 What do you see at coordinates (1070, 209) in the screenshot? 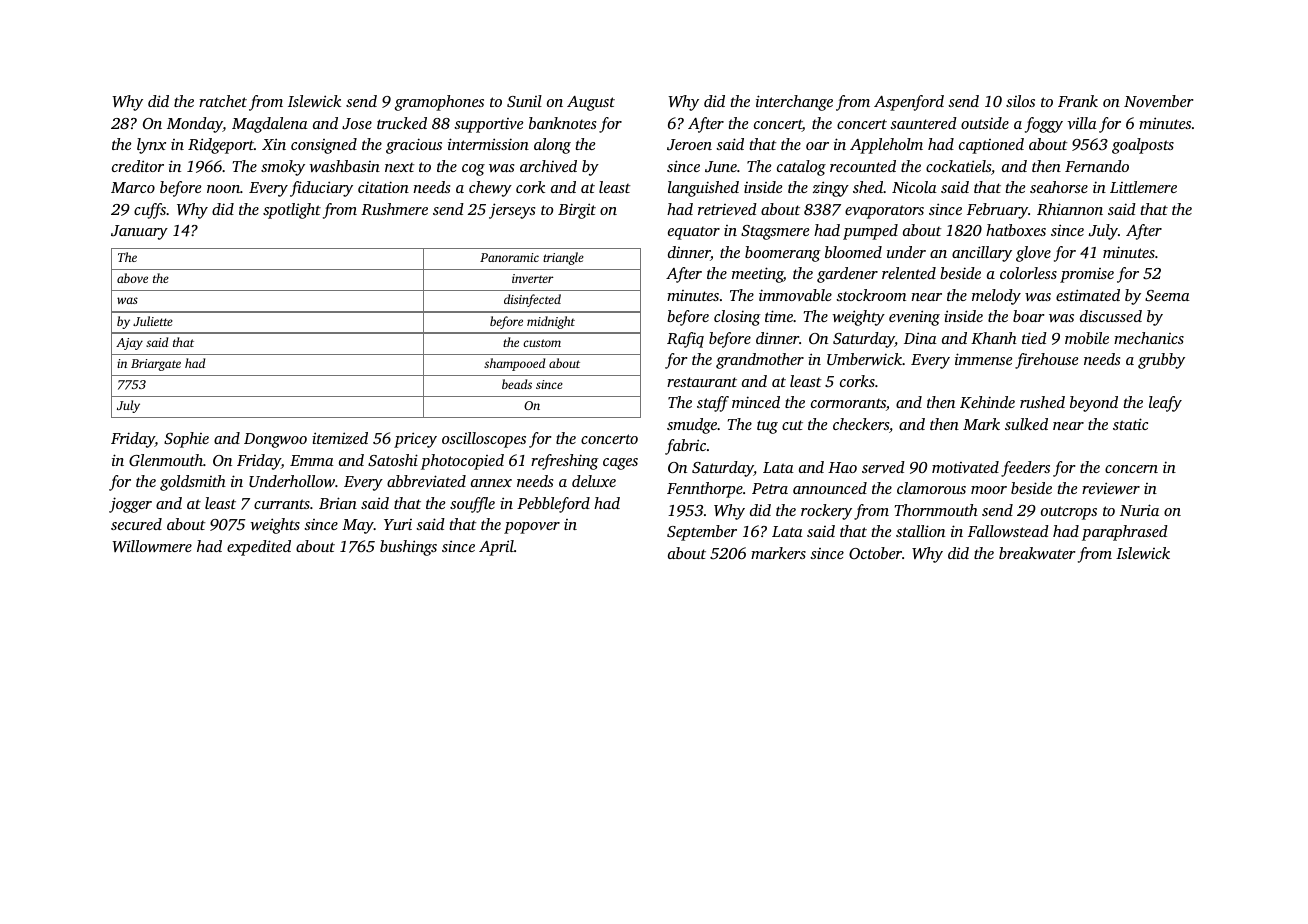
I see `Rhiannon` at bounding box center [1070, 209].
